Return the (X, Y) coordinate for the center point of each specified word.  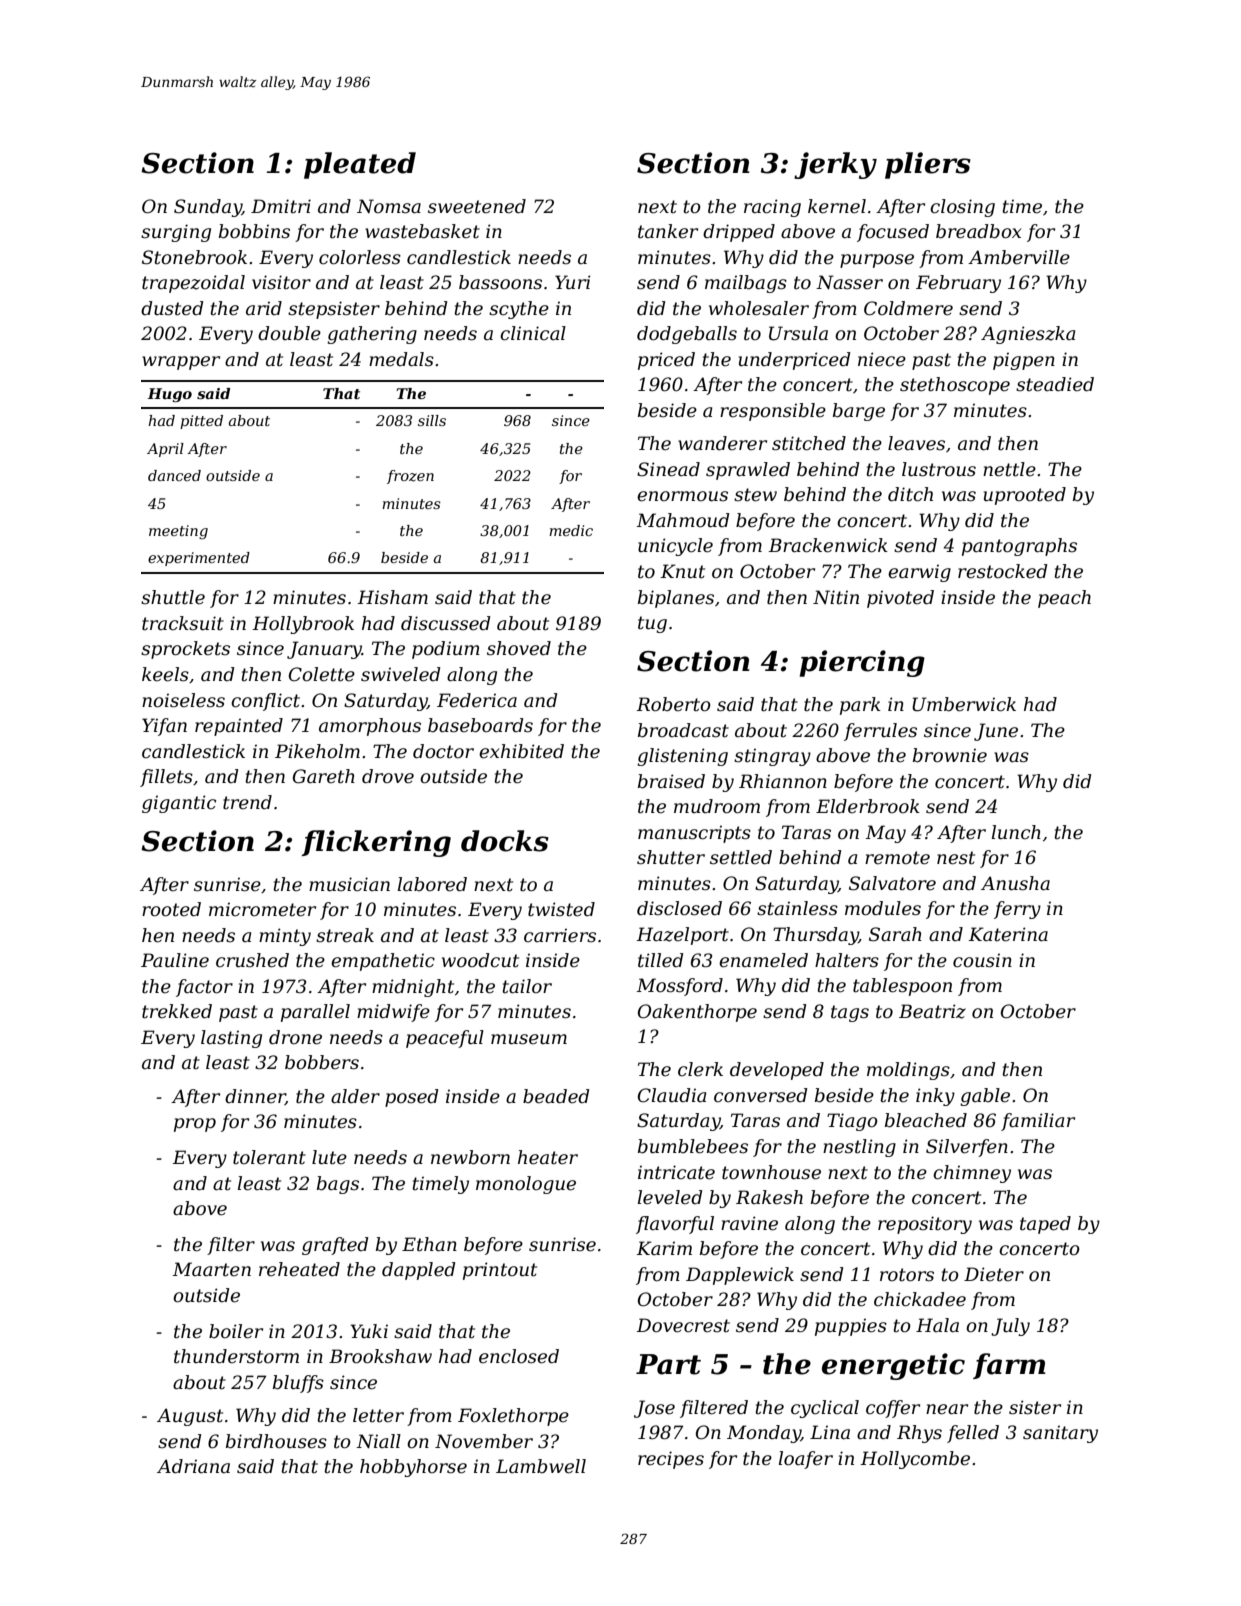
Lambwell (541, 1466)
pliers (928, 165)
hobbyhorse (413, 1468)
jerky (835, 165)
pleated (360, 165)
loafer (805, 1460)
